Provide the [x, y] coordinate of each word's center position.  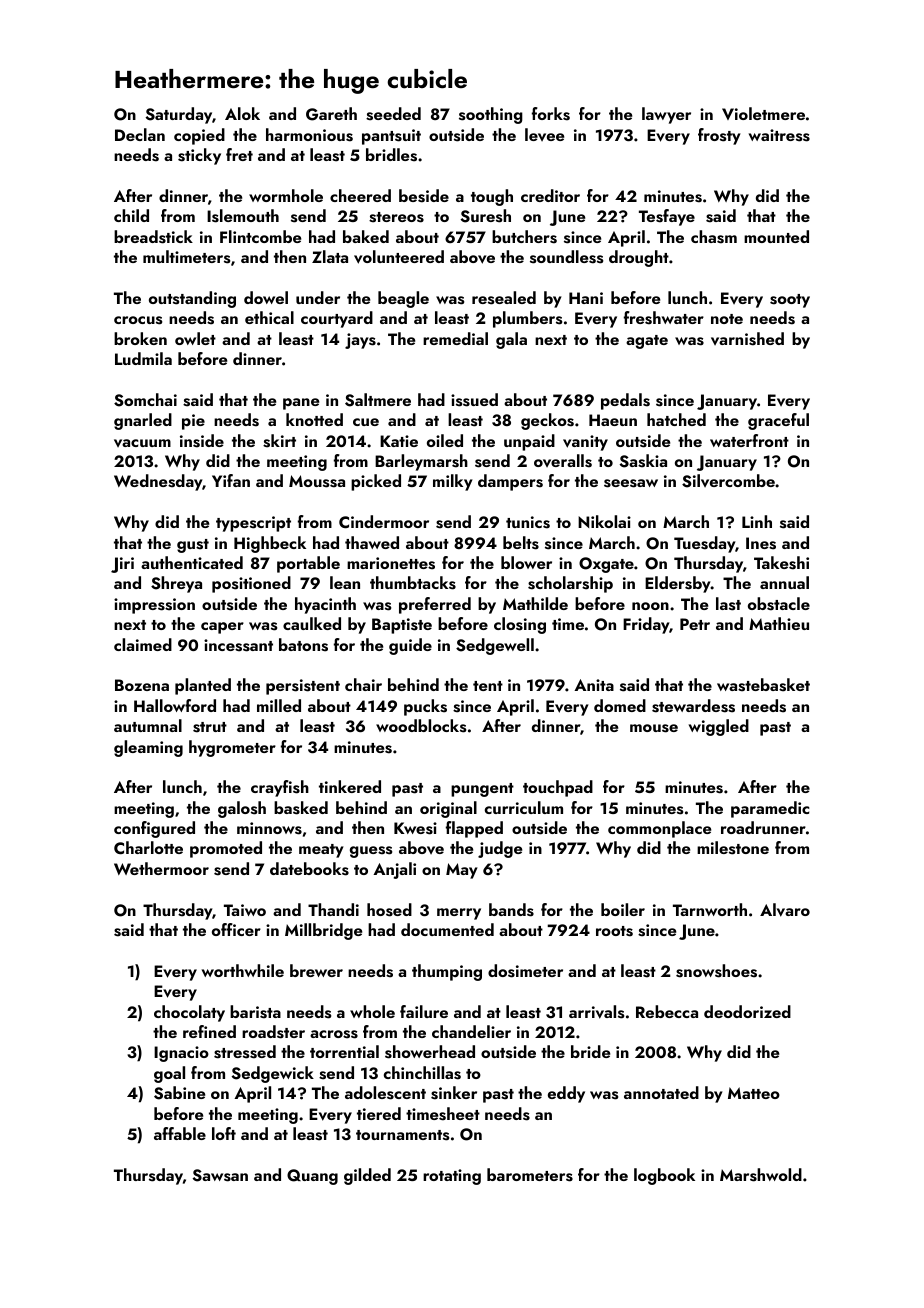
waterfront [749, 440]
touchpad [558, 788]
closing [520, 625]
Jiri [122, 565]
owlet [195, 338]
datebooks [309, 869]
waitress [779, 135]
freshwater [664, 318]
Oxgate [606, 565]
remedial [455, 338]
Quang [312, 1177]
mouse [654, 728]
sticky [199, 156]
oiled [445, 440]
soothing [491, 115]
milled [279, 705]
